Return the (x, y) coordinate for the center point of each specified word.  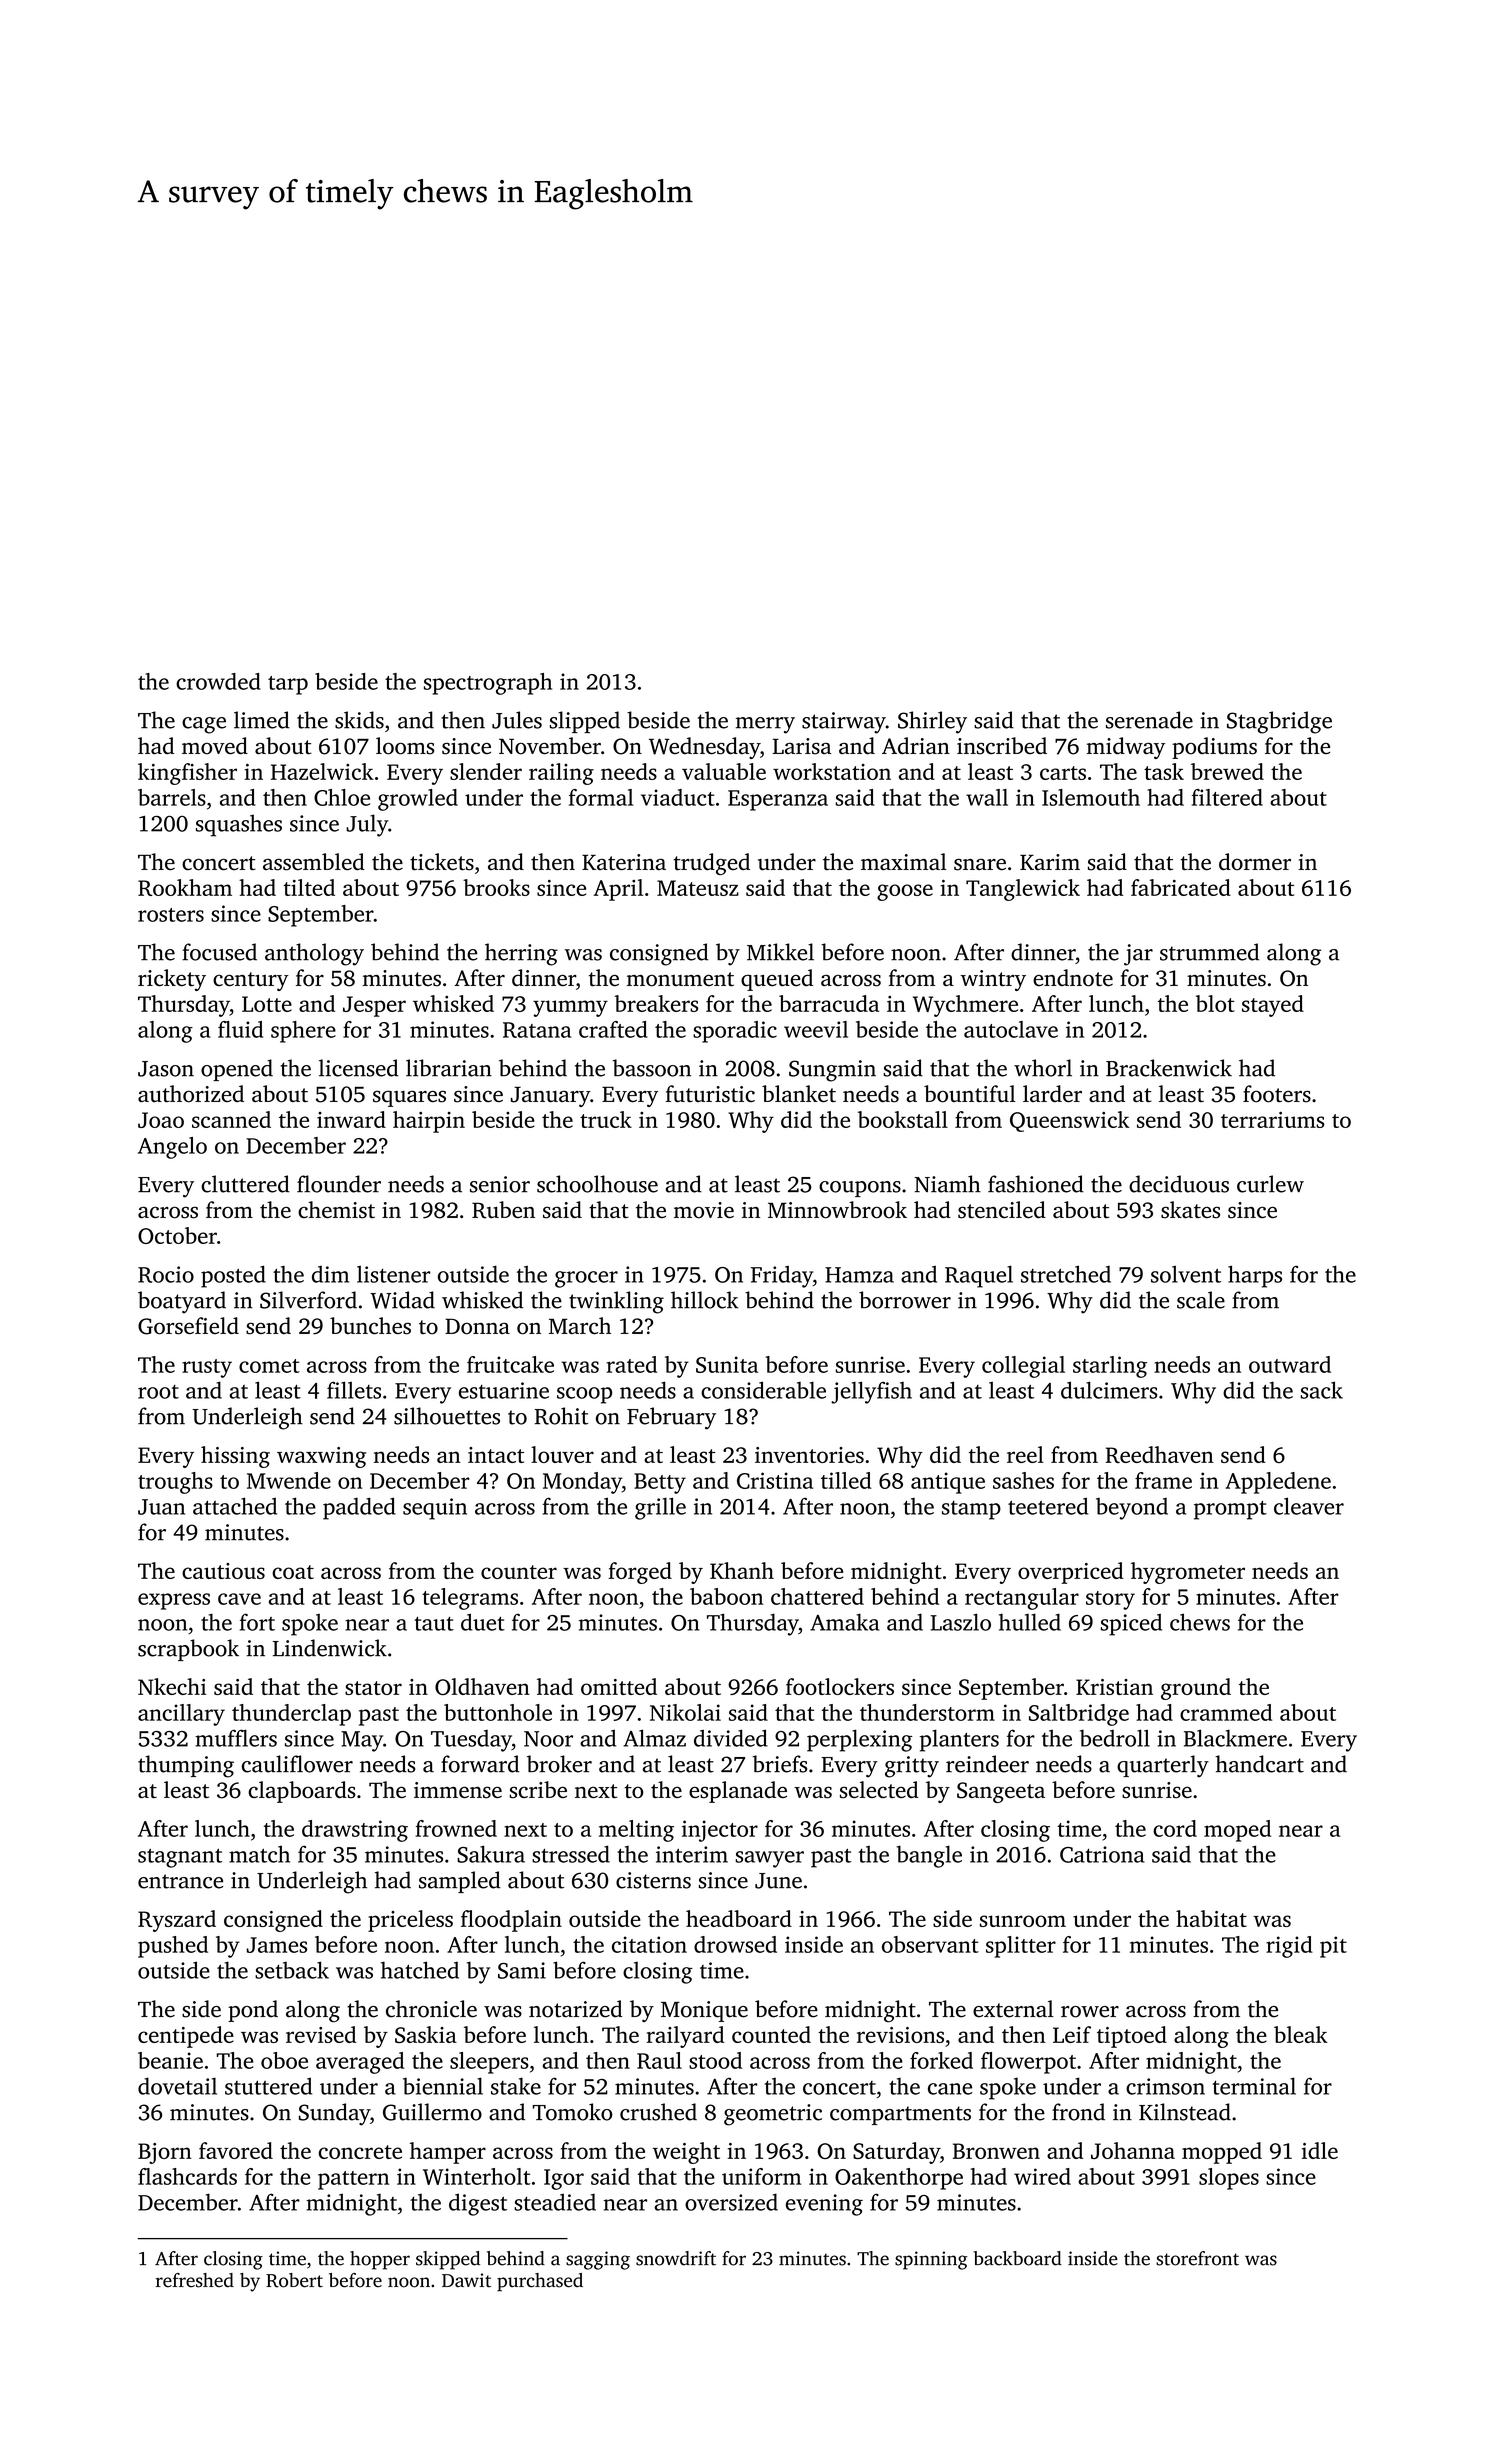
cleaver (1309, 1506)
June (778, 1881)
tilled (846, 1480)
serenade (1149, 720)
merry (765, 725)
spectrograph (488, 684)
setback (292, 1970)
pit (1333, 1947)
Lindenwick (330, 1648)
